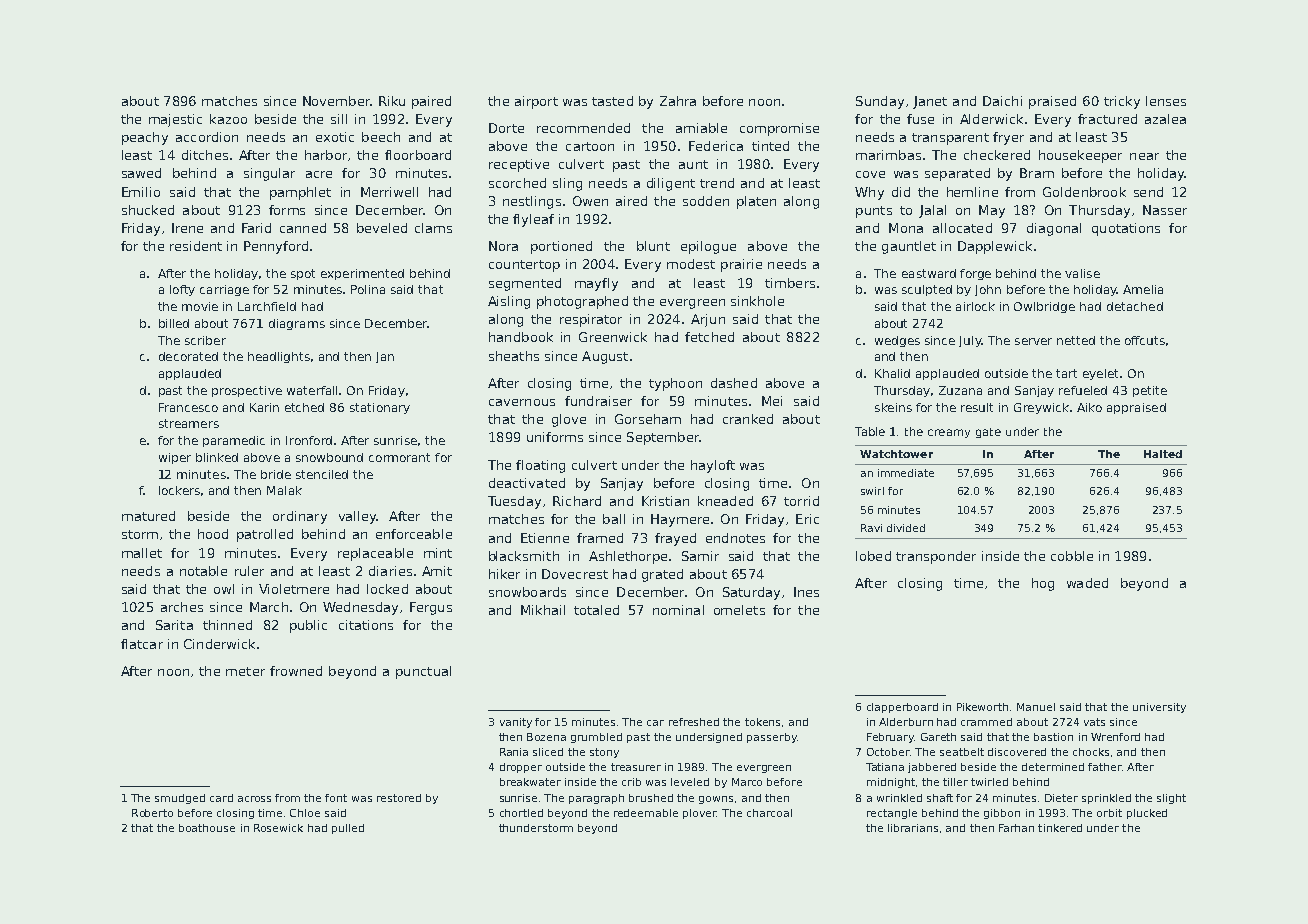  I want to click on Janet, so click(930, 102).
